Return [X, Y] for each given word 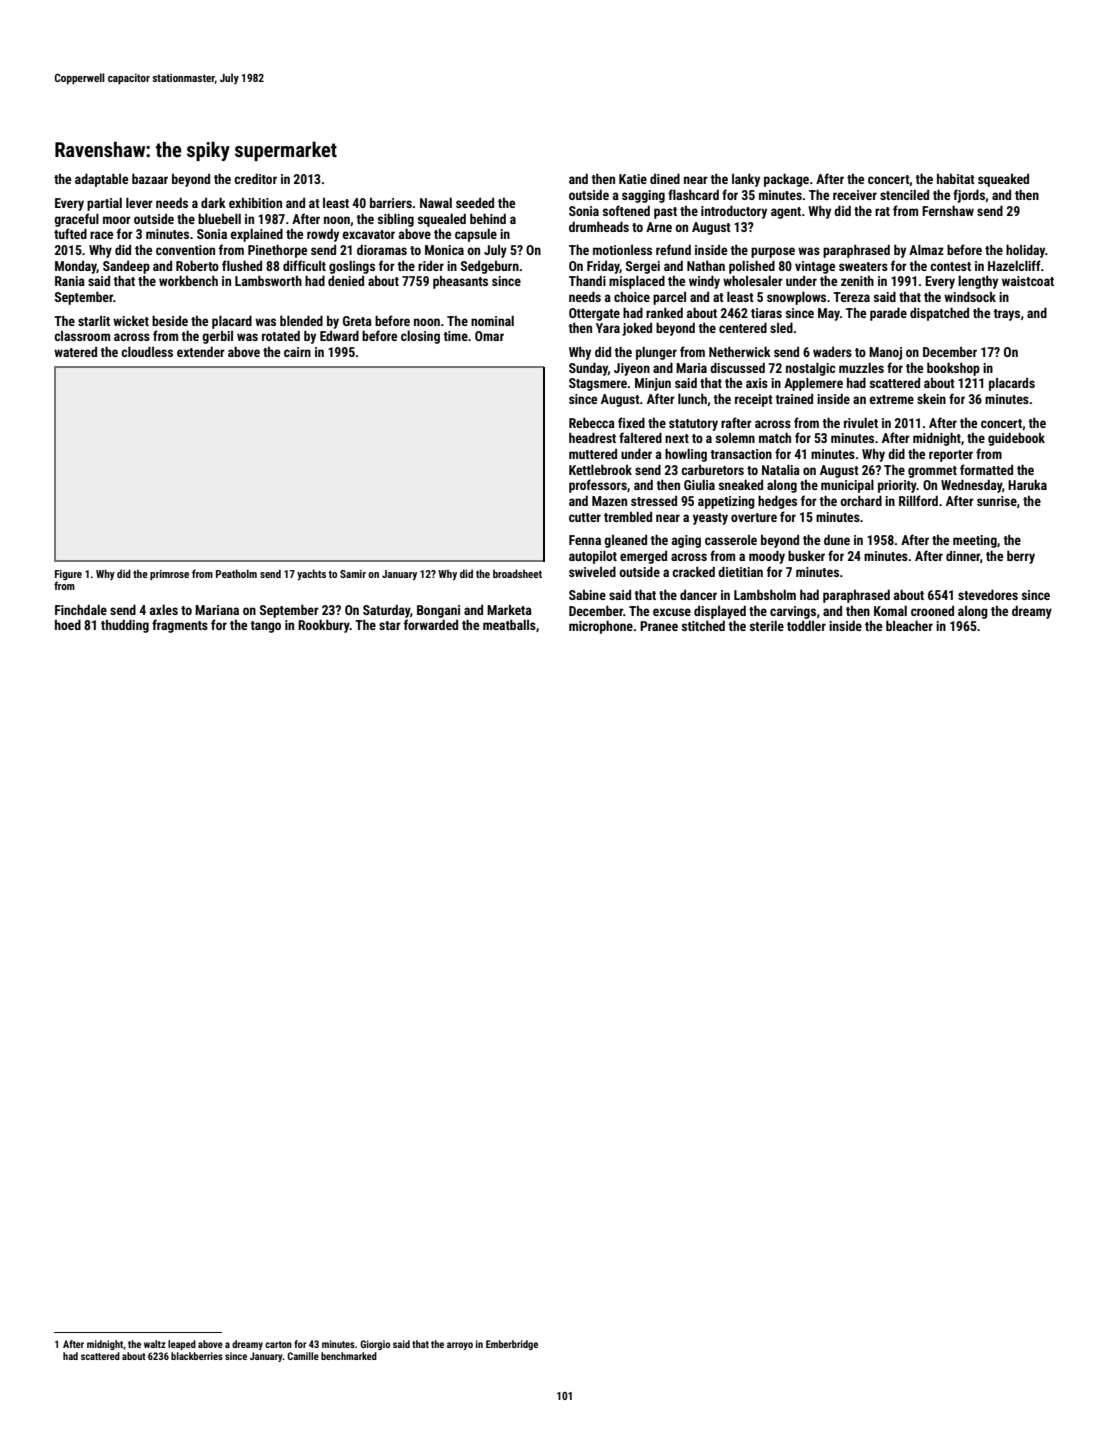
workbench [188, 280]
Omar [489, 336]
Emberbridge [512, 1345]
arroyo [460, 1346]
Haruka [1027, 484]
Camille [303, 1356]
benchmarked [349, 1356]
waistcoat [1028, 281]
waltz [155, 1344]
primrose [169, 575]
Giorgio [375, 1345]
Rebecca [592, 422]
